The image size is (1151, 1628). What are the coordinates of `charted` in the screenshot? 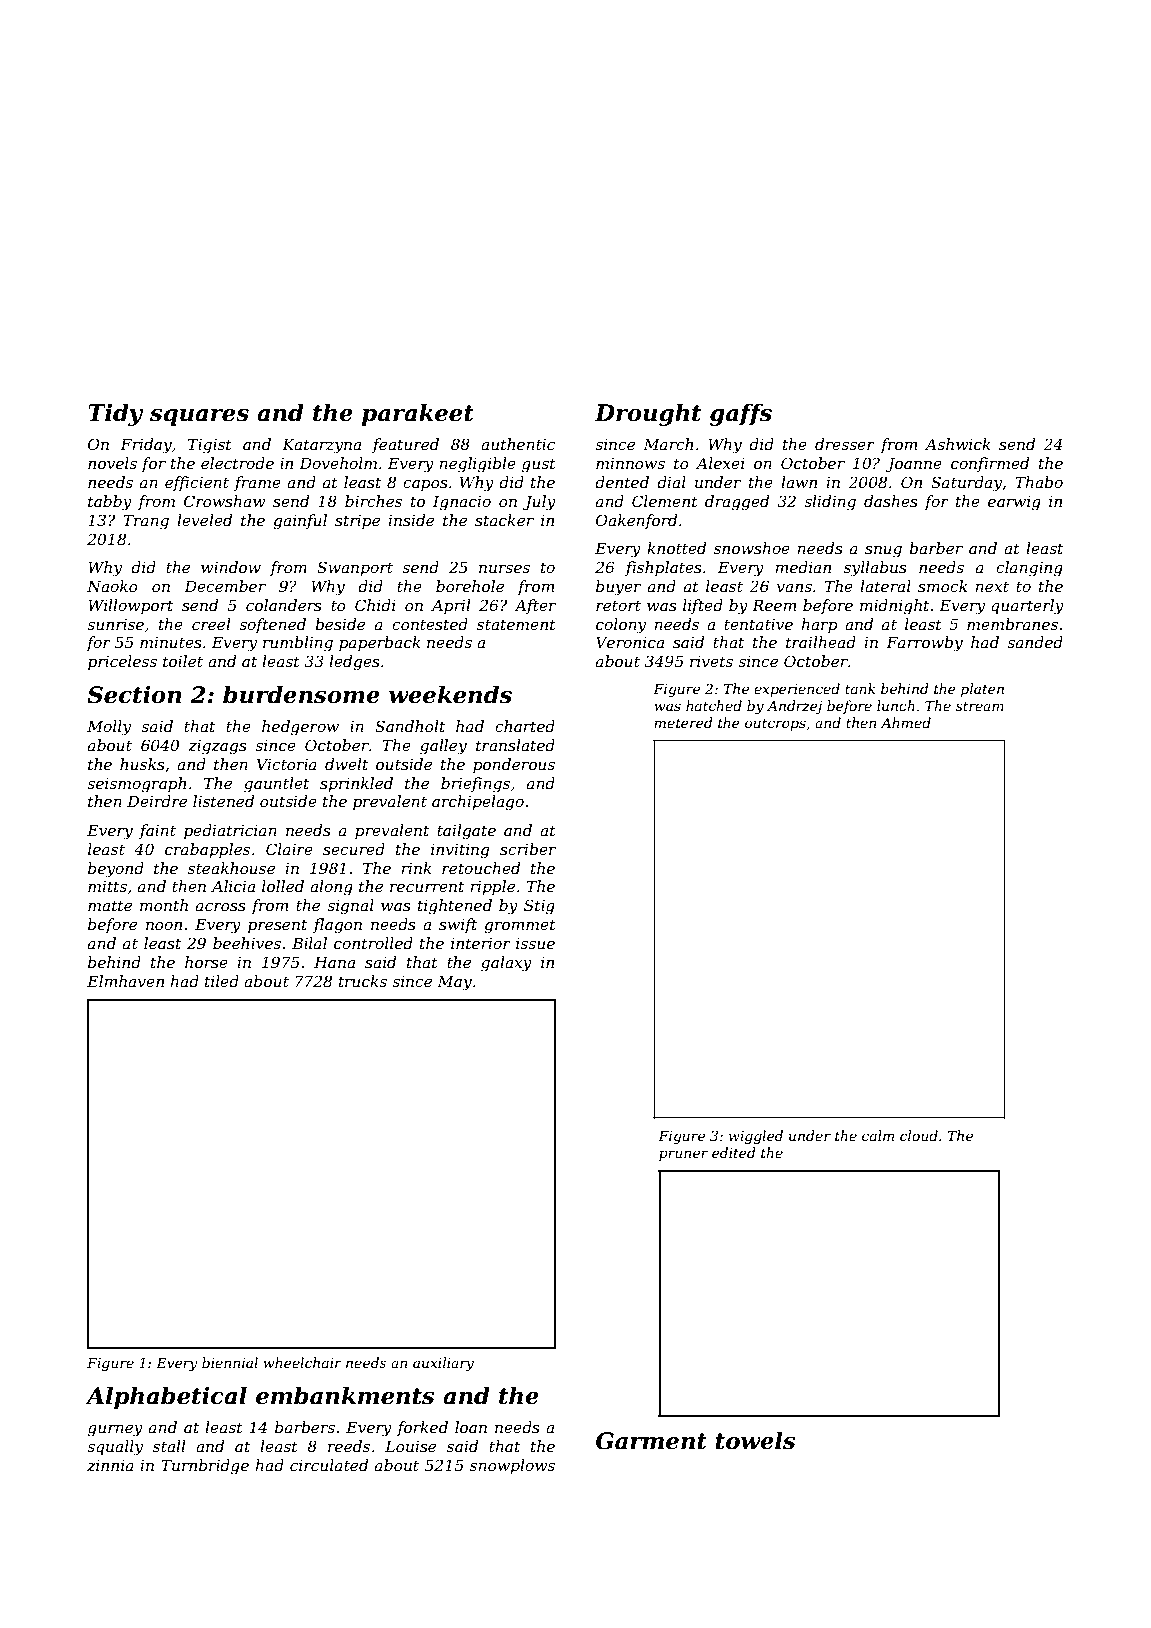 It's located at (525, 726).
